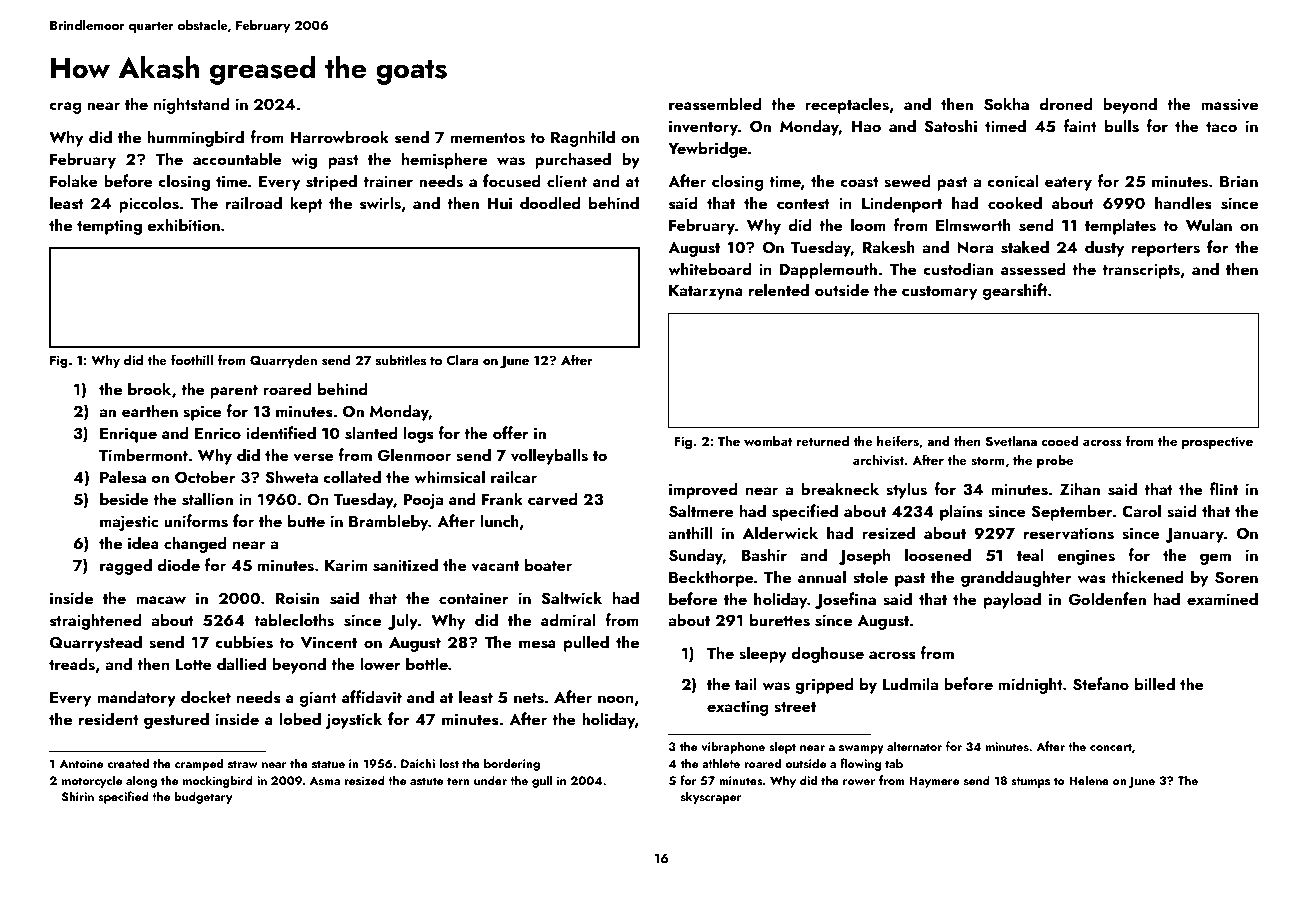 This screenshot has width=1308, height=924. I want to click on stumps, so click(1030, 782).
